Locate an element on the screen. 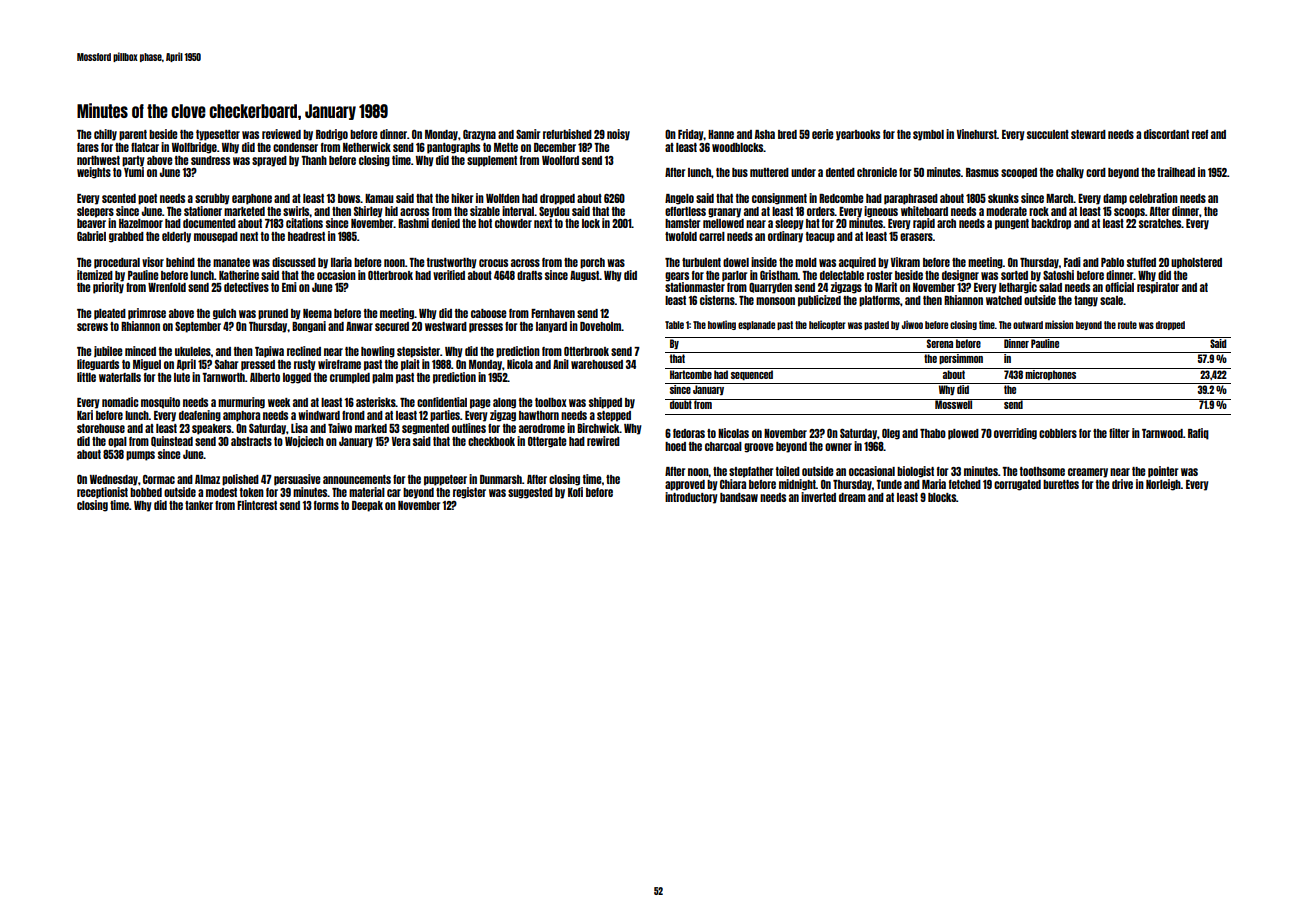 The image size is (1308, 924). dream is located at coordinates (852, 497).
